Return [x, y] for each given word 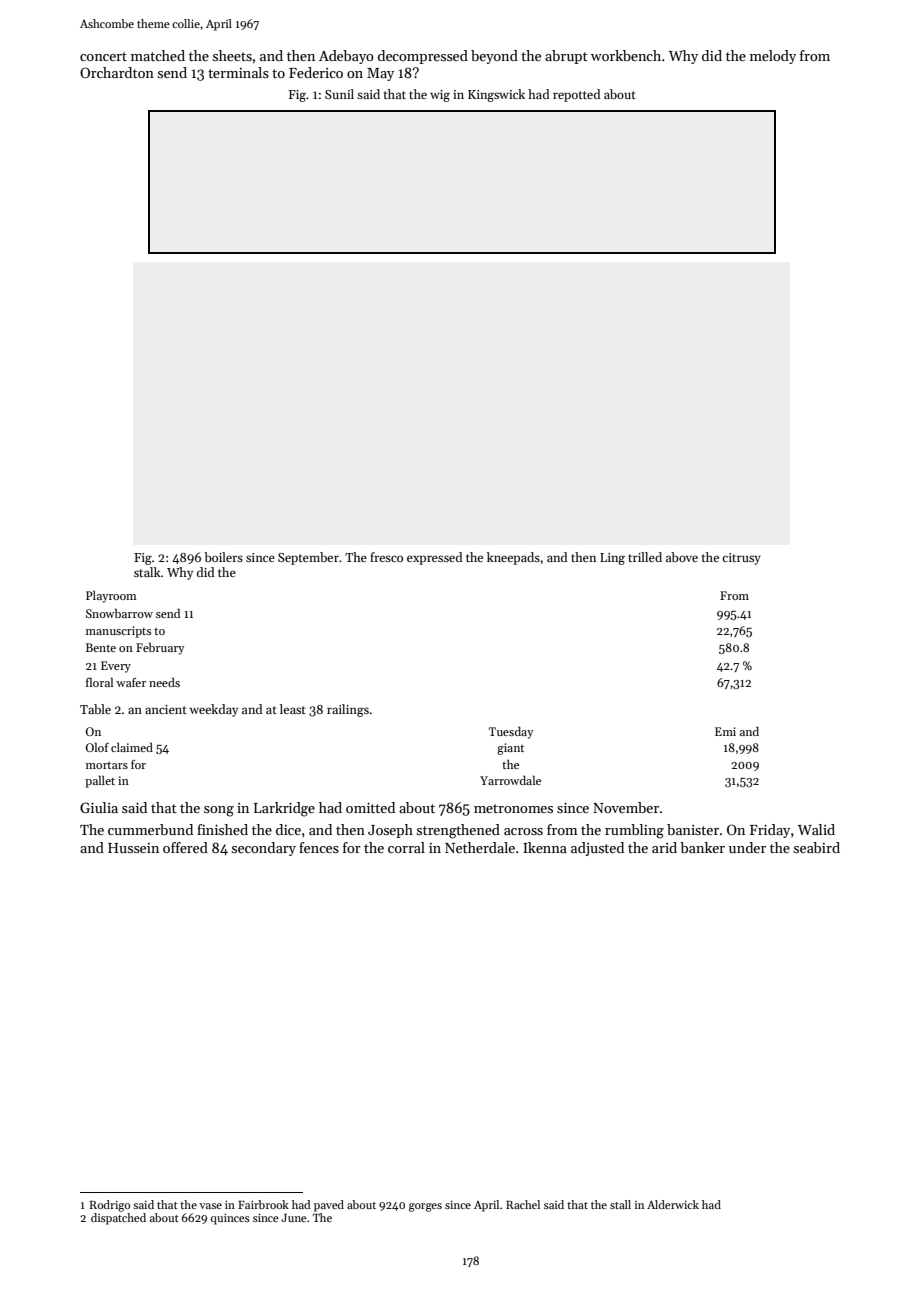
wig [440, 96]
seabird [817, 847]
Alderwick [673, 1204]
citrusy [741, 559]
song [219, 811]
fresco [386, 557]
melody [773, 57]
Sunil [339, 94]
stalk [147, 572]
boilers [223, 557]
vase [210, 1206]
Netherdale [480, 847]
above [682, 557]
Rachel [523, 1204]
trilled [645, 557]
